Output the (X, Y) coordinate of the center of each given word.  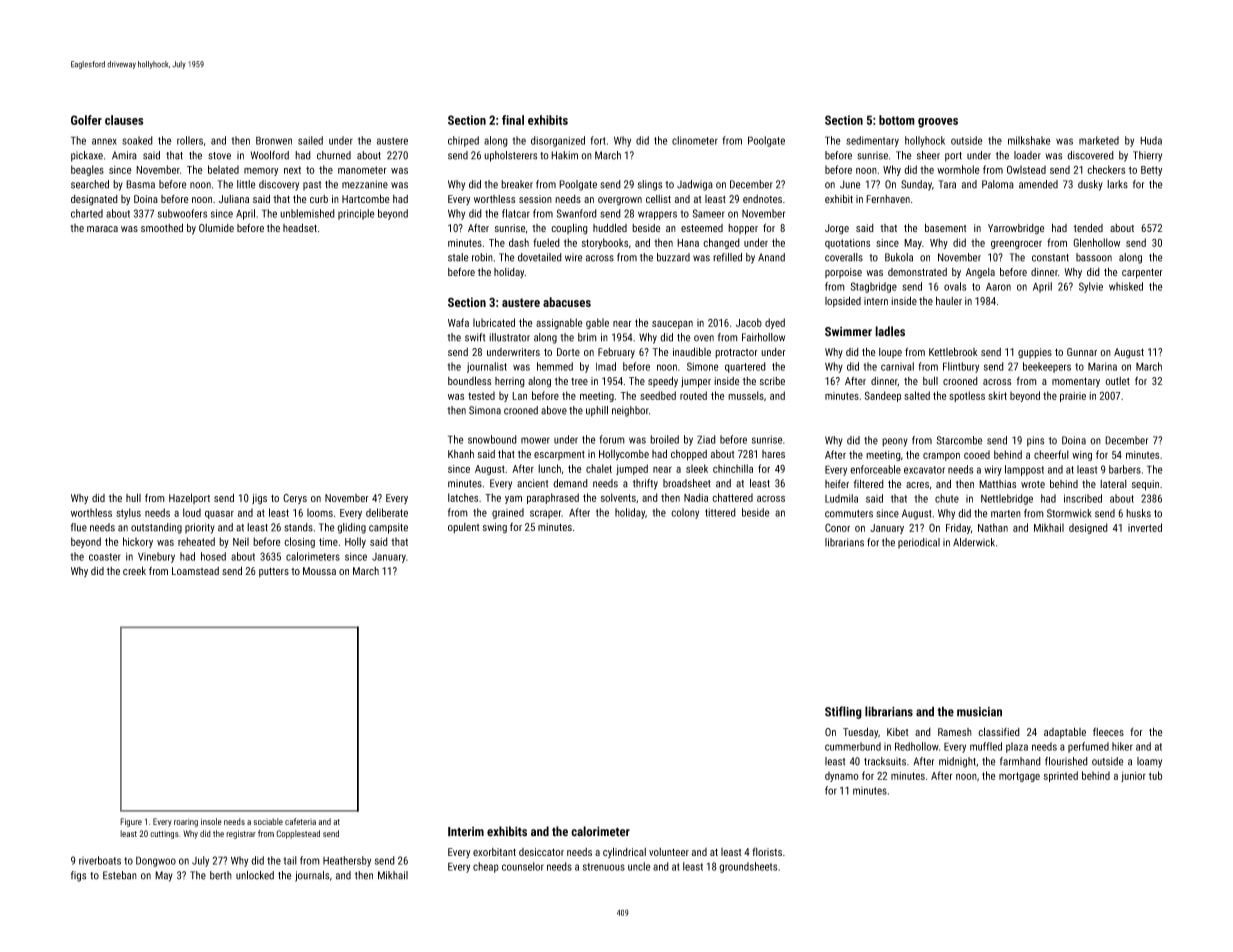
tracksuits (885, 761)
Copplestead (298, 834)
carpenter (1142, 273)
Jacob (749, 322)
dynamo (842, 776)
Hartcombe (366, 198)
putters (274, 572)
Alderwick (974, 542)
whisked (1126, 286)
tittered (720, 512)
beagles (87, 170)
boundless (470, 380)
